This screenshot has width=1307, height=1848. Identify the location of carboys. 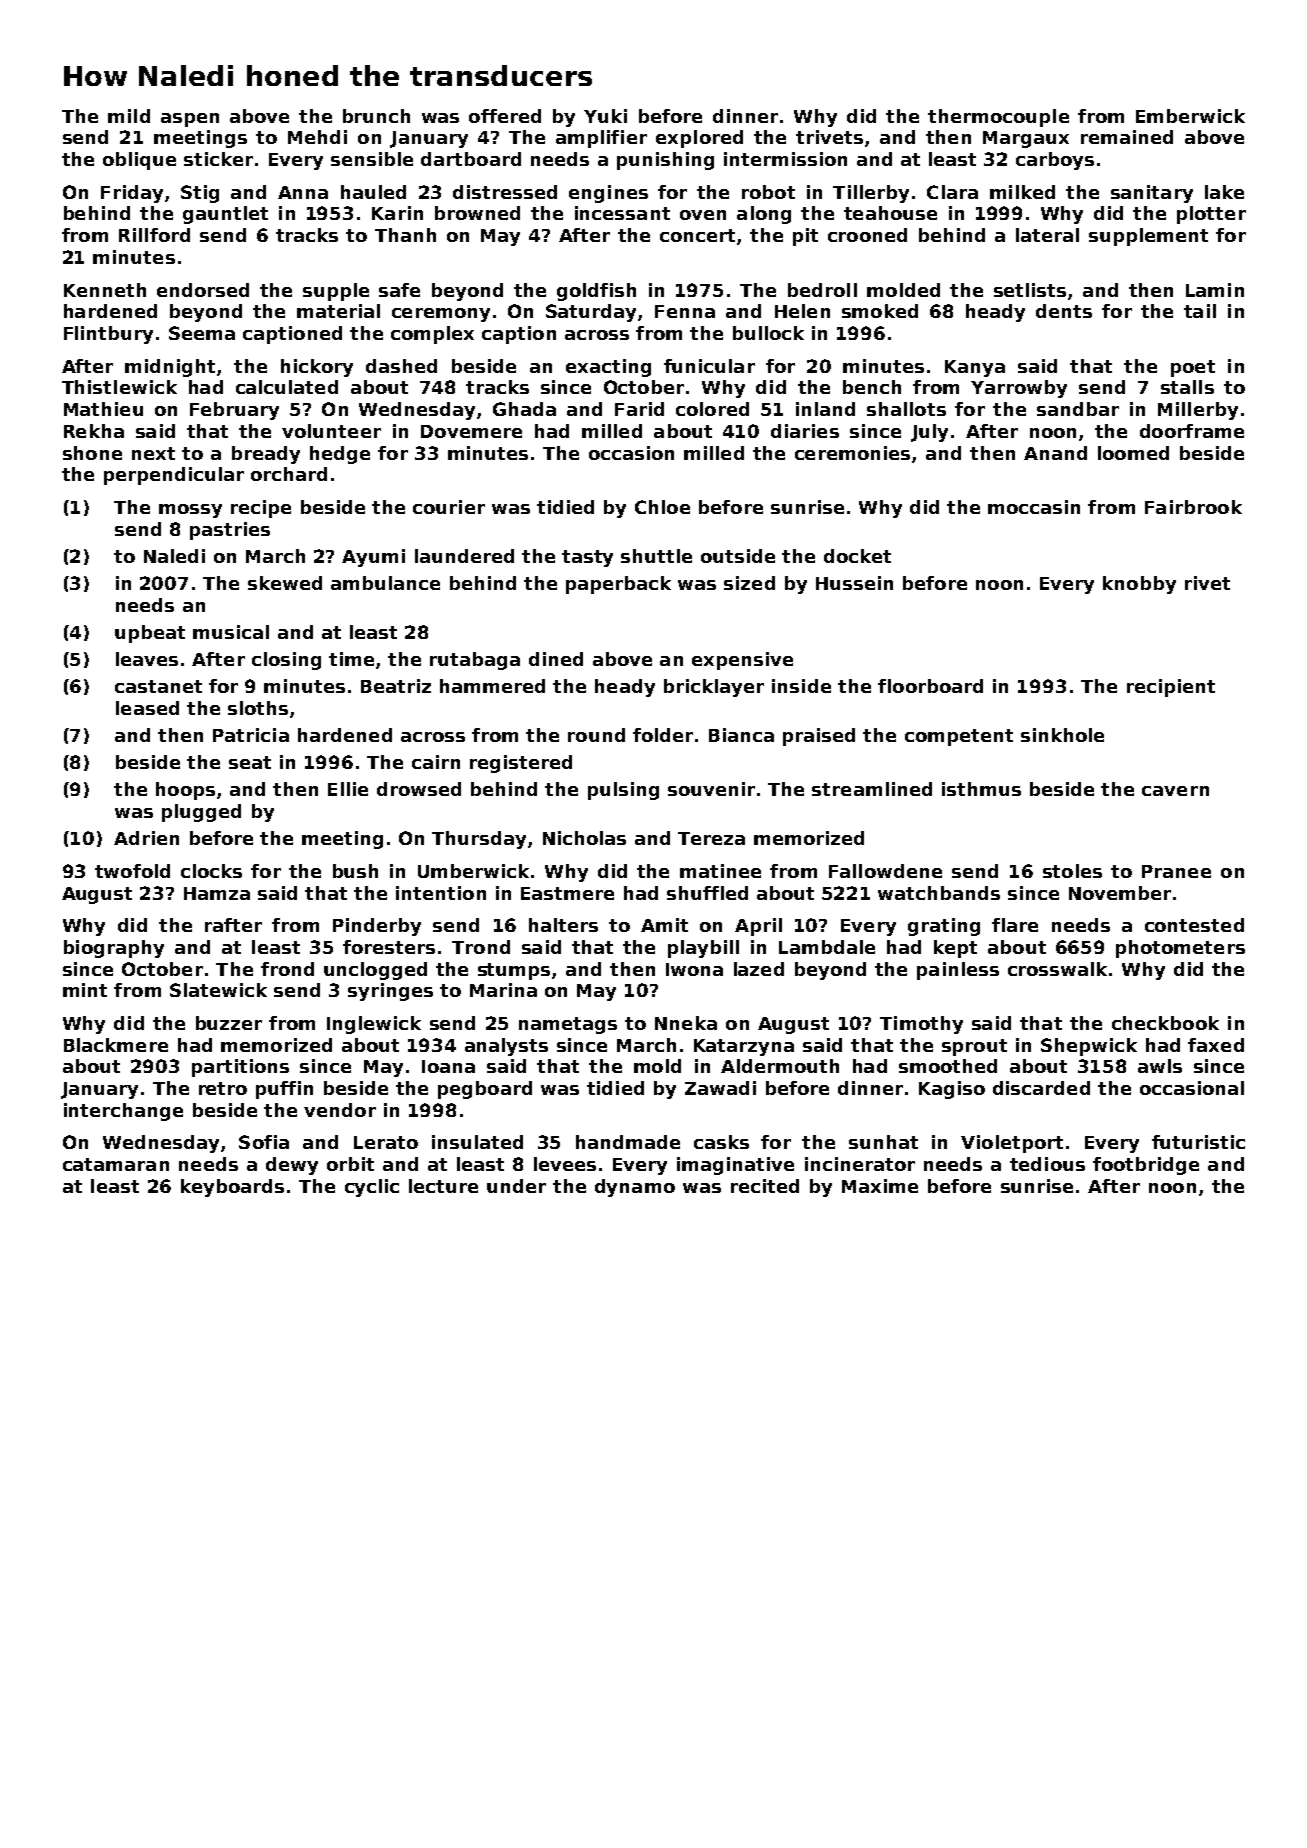
(1055, 161).
